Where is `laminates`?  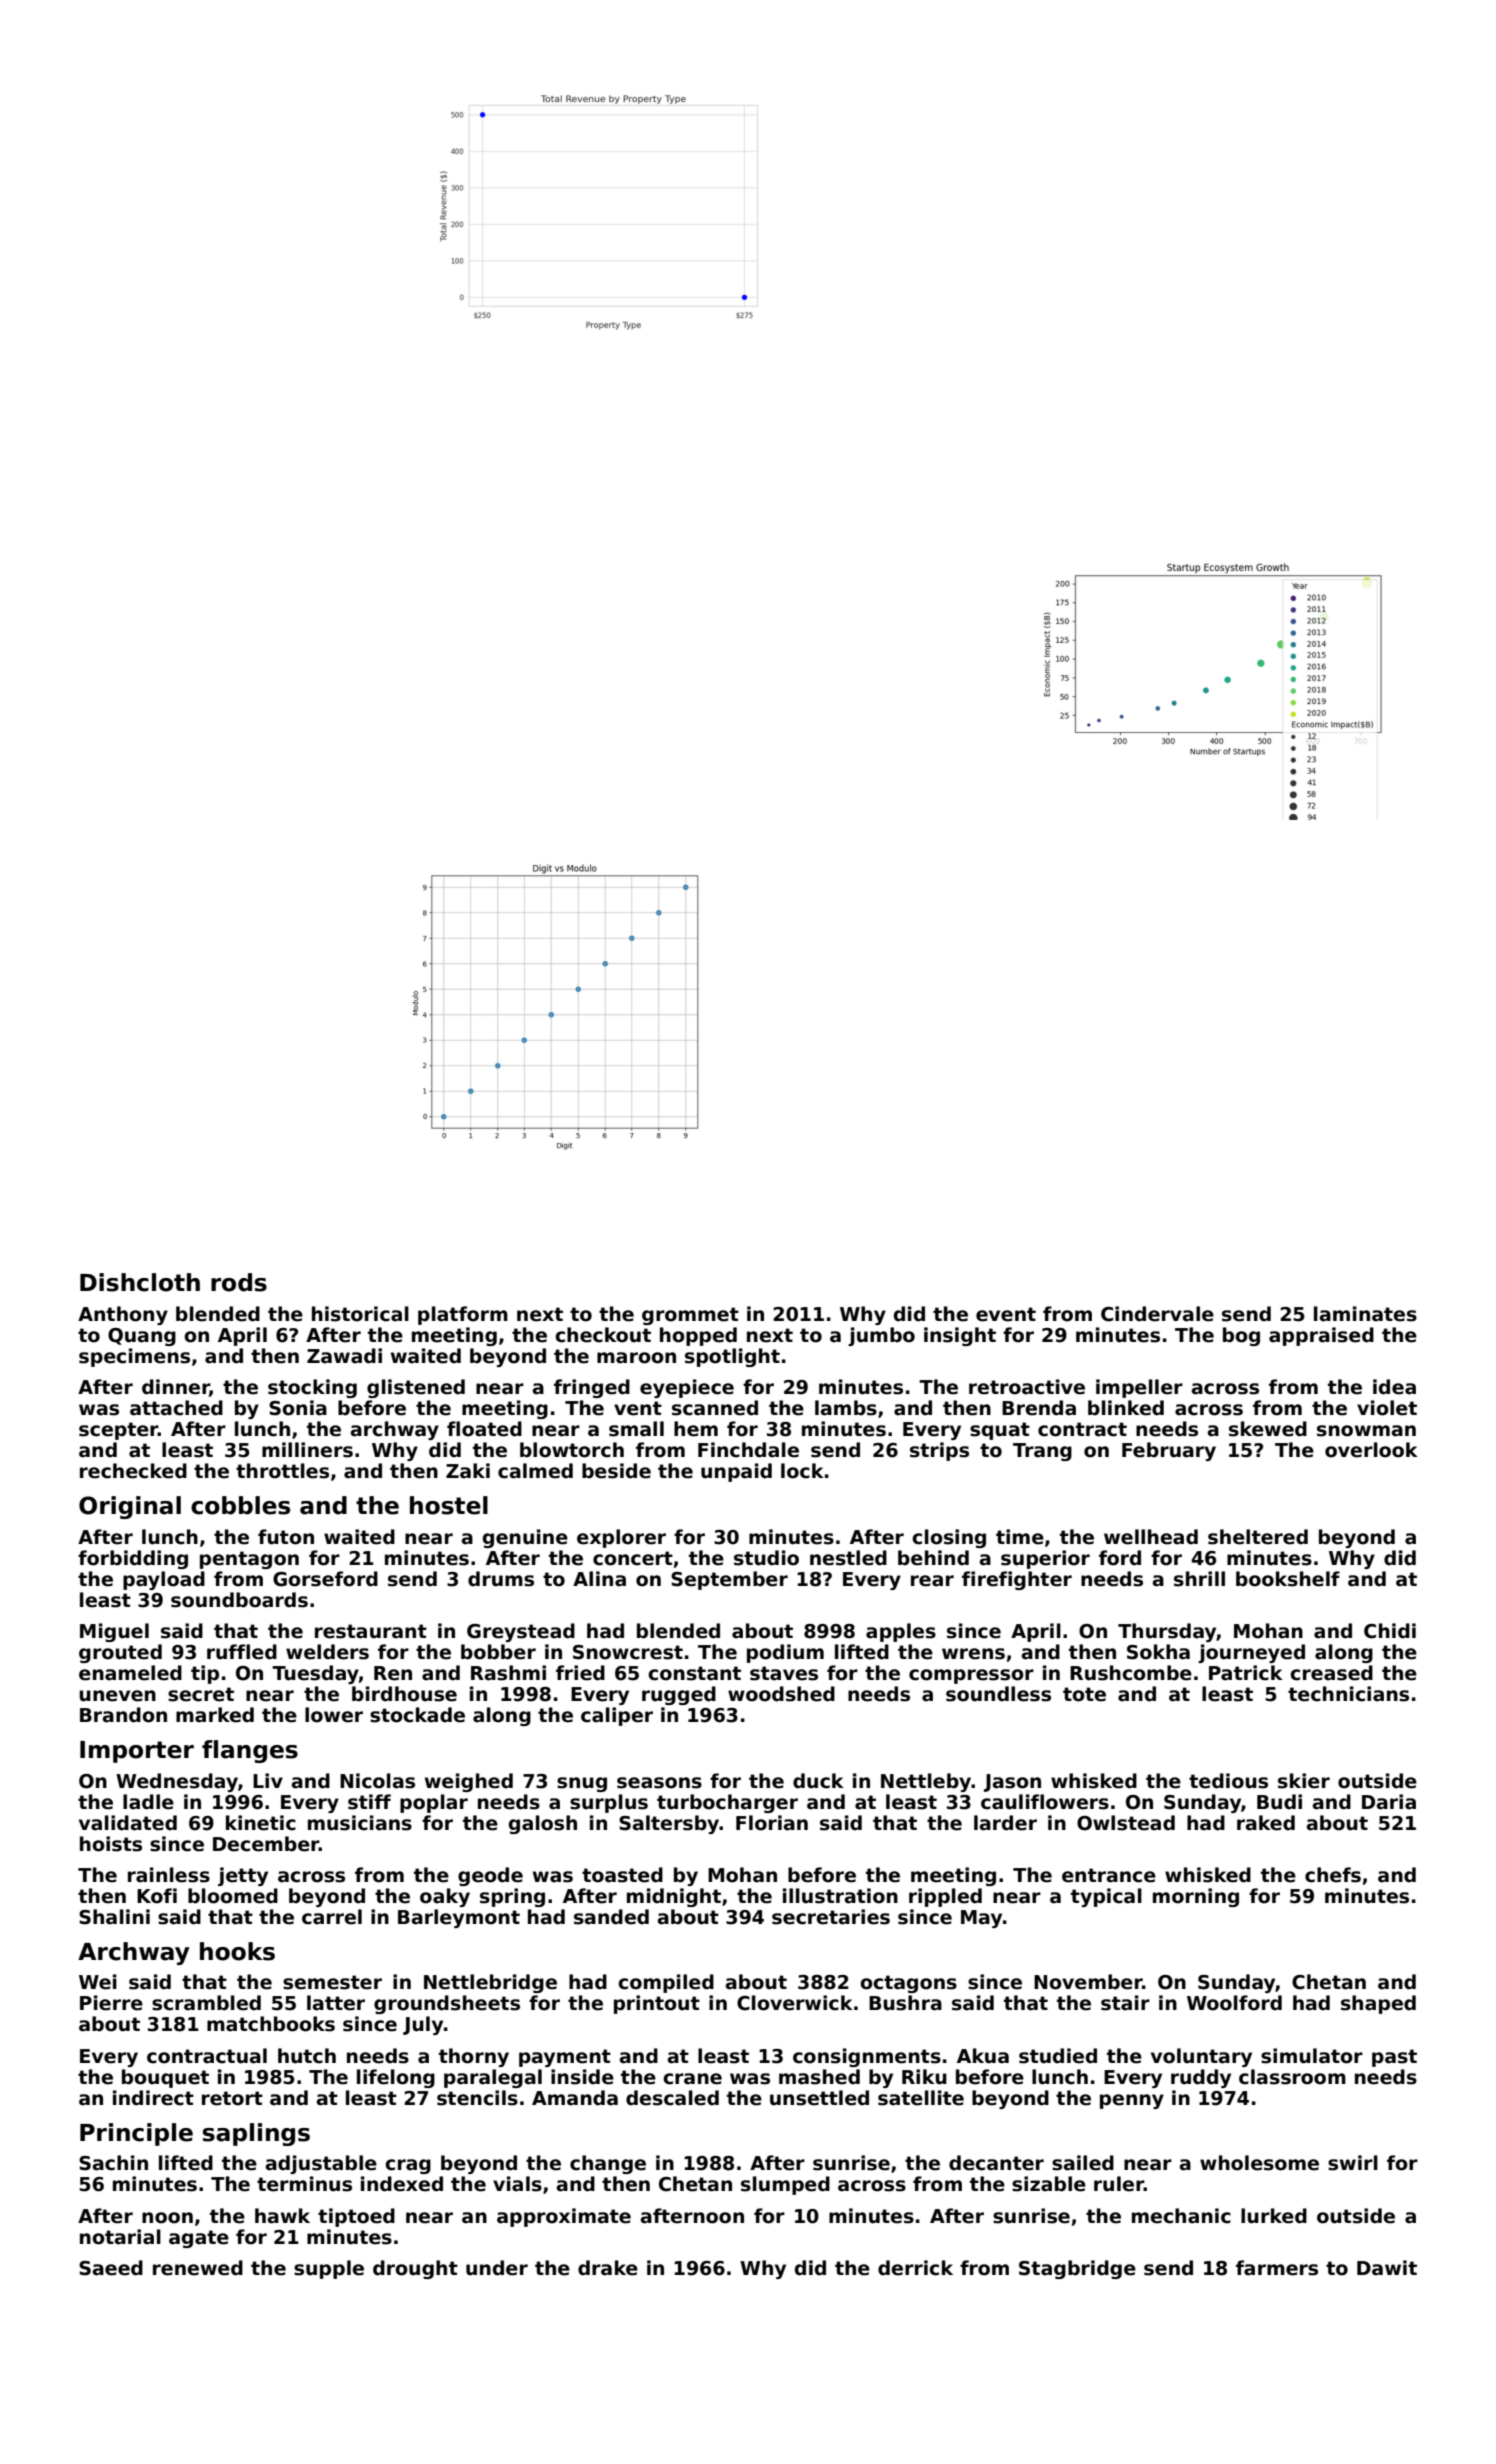
laminates is located at coordinates (1365, 1314).
